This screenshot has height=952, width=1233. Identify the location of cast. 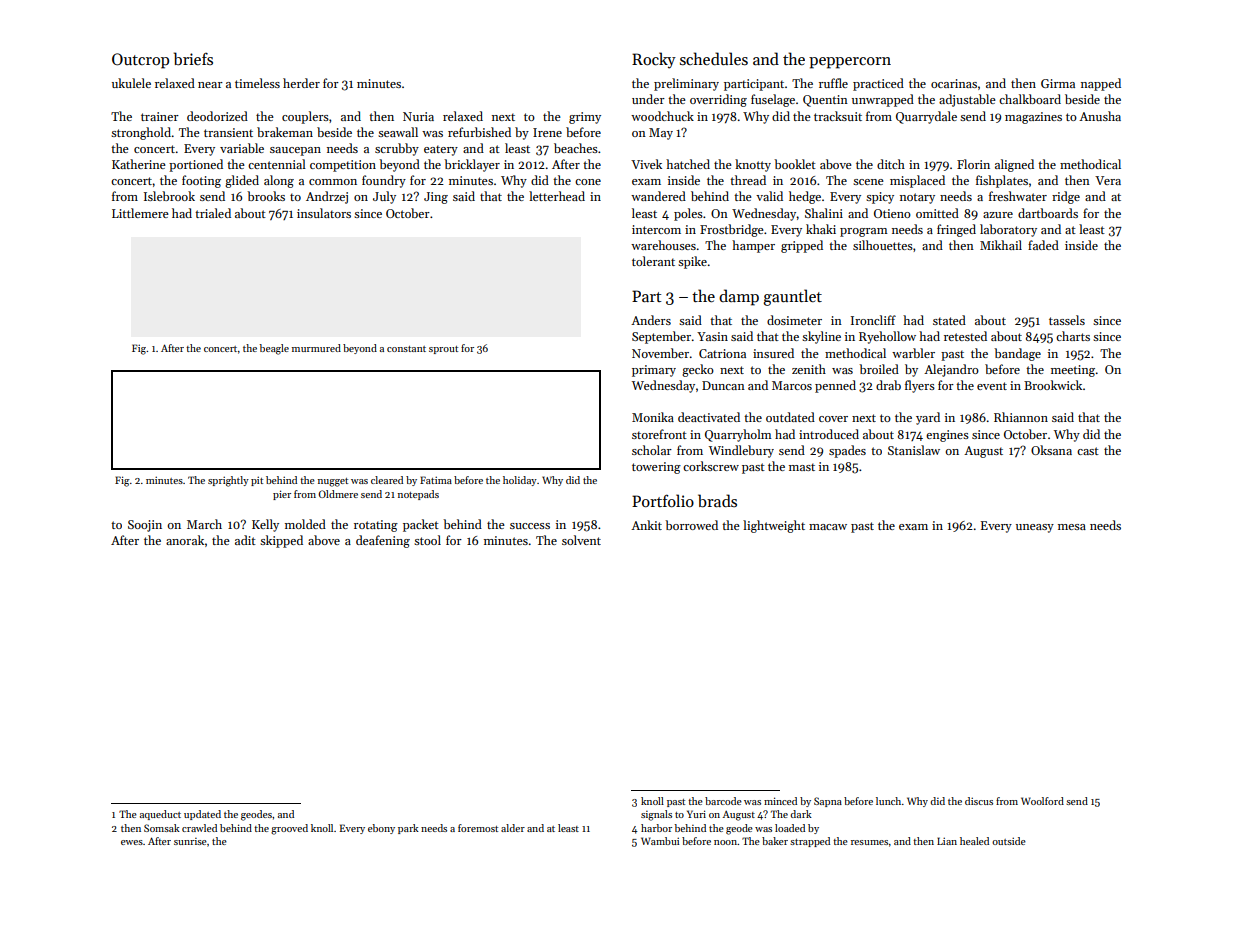
(1088, 451).
